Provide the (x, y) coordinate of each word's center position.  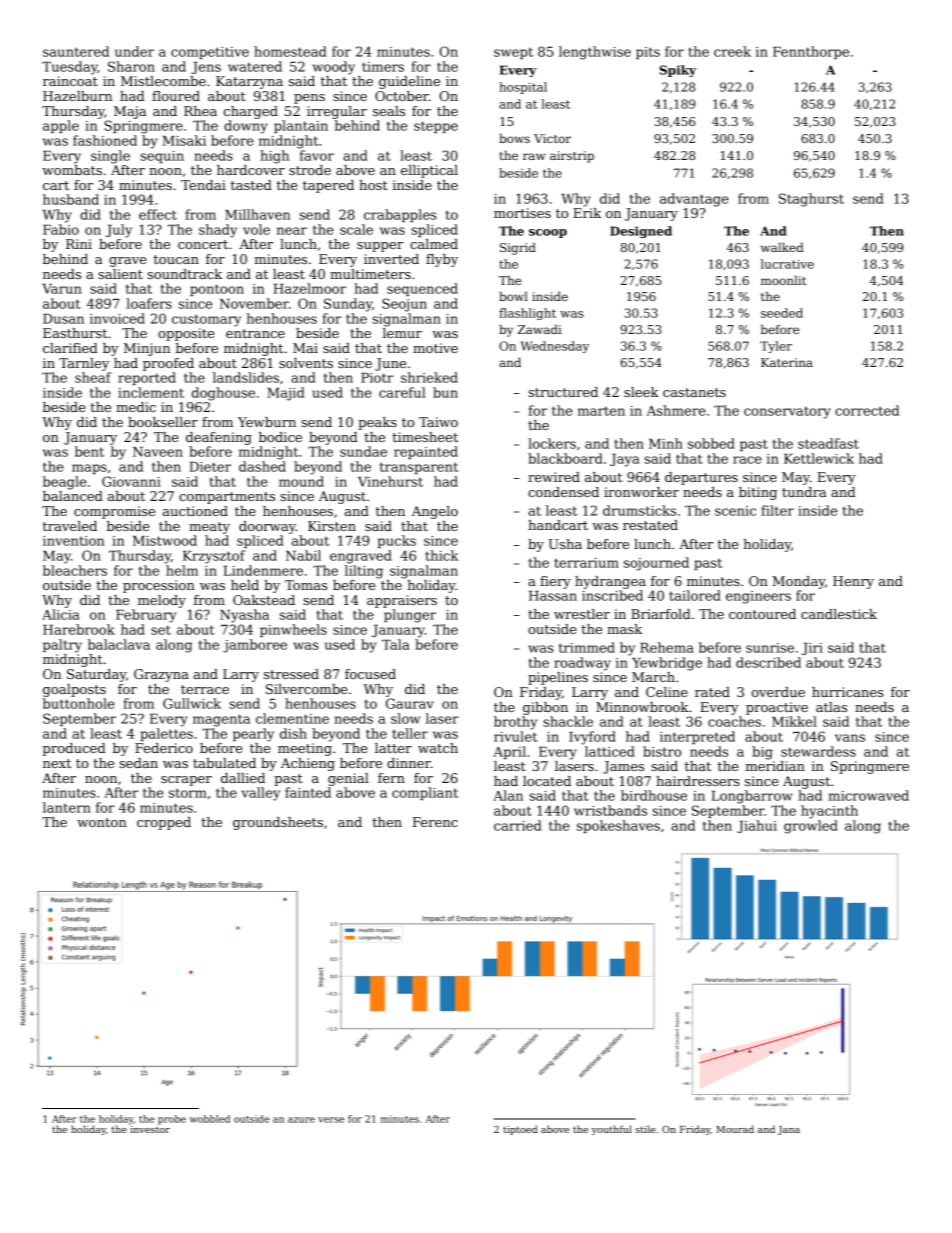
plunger (410, 616)
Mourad (735, 1129)
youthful (612, 1130)
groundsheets (278, 823)
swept (513, 53)
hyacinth (829, 812)
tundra (804, 492)
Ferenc (435, 822)
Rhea (200, 111)
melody (162, 601)
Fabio (61, 229)
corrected (867, 410)
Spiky (678, 71)
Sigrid (518, 249)
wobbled (210, 1119)
